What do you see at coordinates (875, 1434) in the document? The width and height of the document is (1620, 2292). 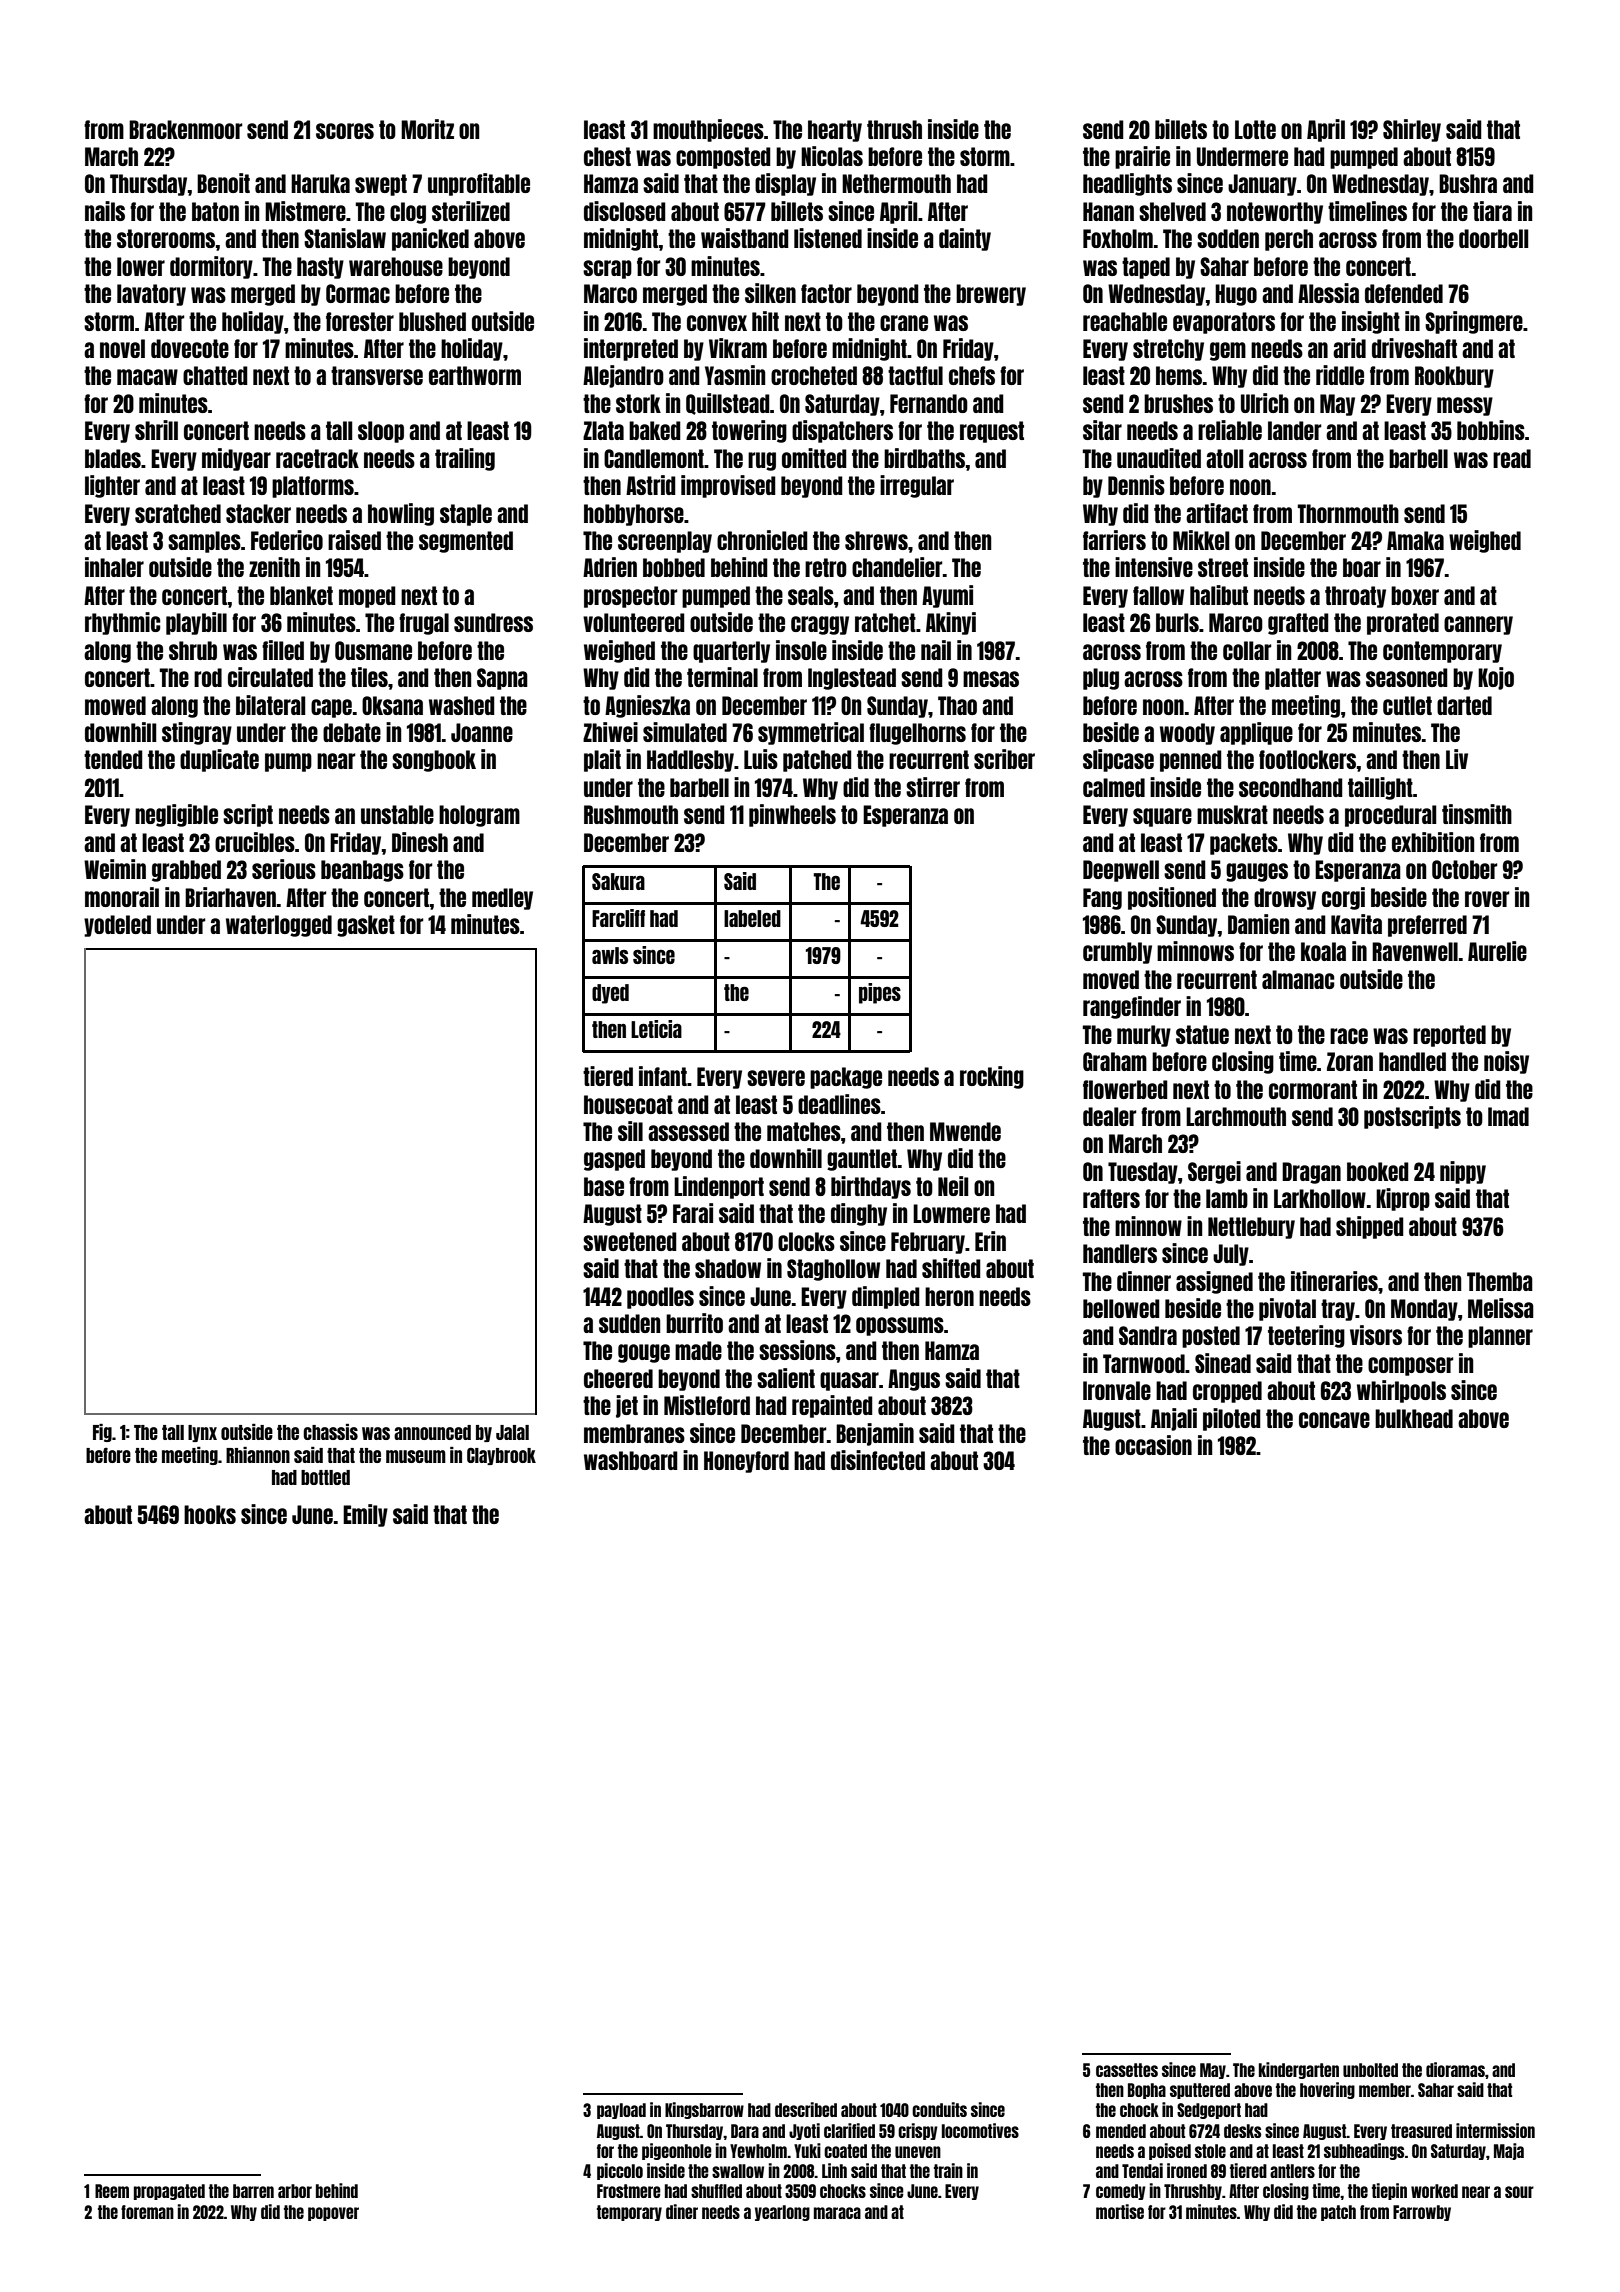 I see `Benjamin` at bounding box center [875, 1434].
